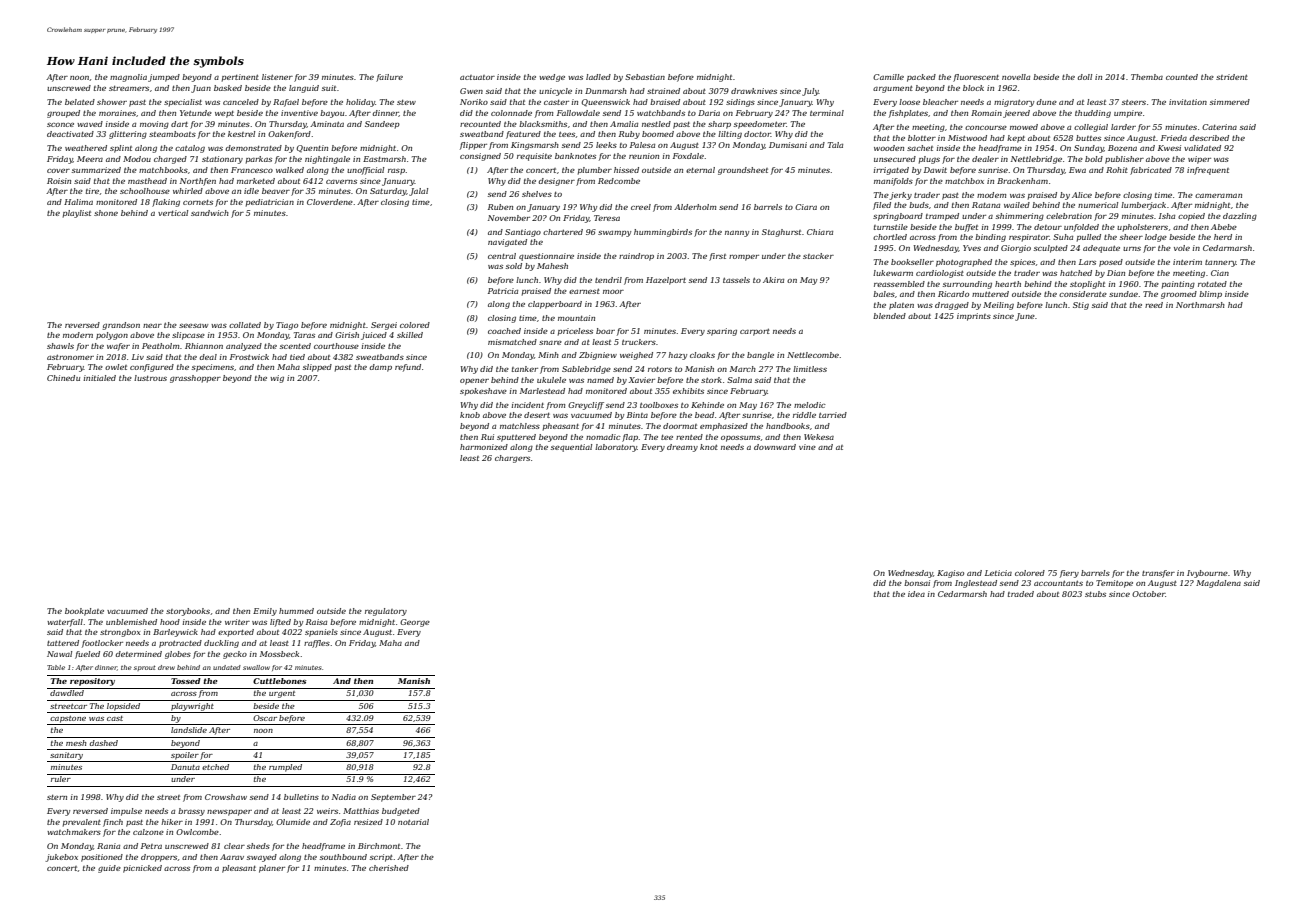 This screenshot has width=1308, height=924. Describe the element at coordinates (484, 447) in the screenshot. I see `harmonized` at that location.
